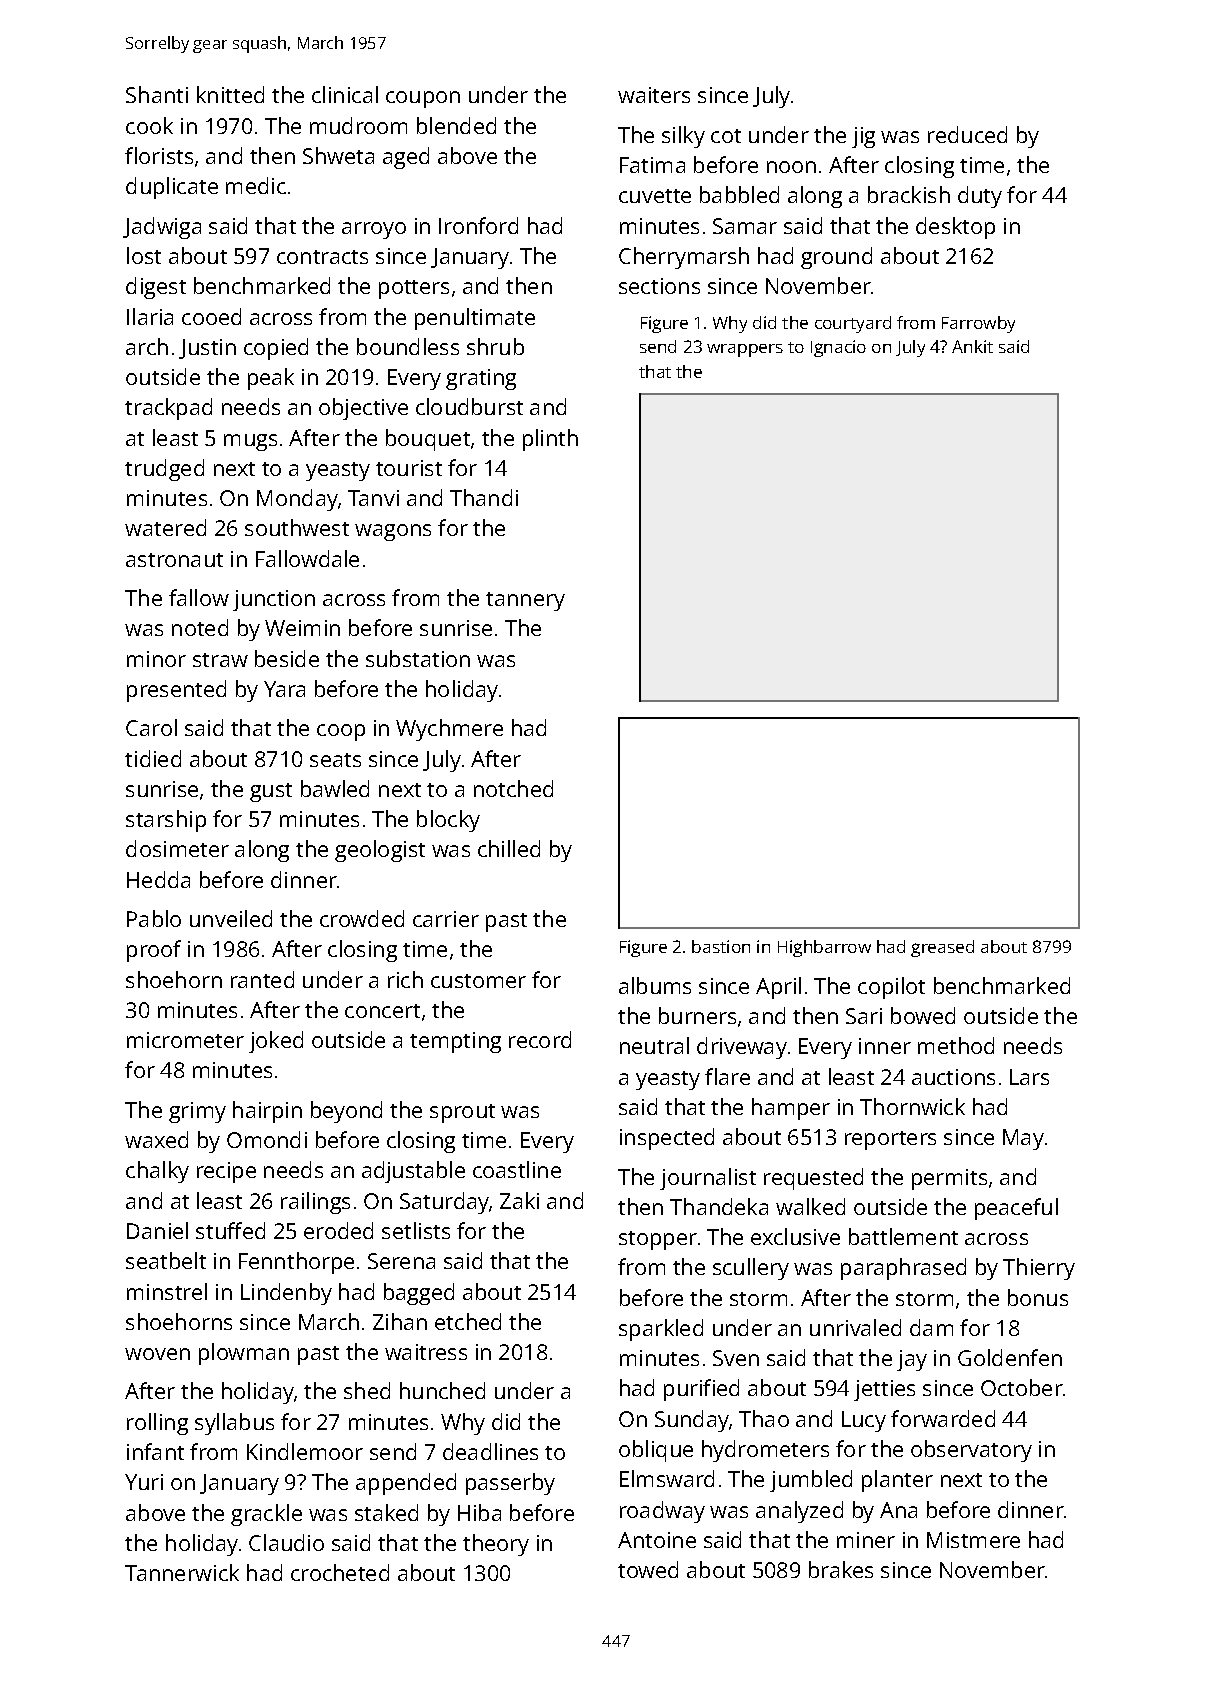 The width and height of the image is (1206, 1706). What do you see at coordinates (824, 948) in the image?
I see `Highbarrow` at bounding box center [824, 948].
